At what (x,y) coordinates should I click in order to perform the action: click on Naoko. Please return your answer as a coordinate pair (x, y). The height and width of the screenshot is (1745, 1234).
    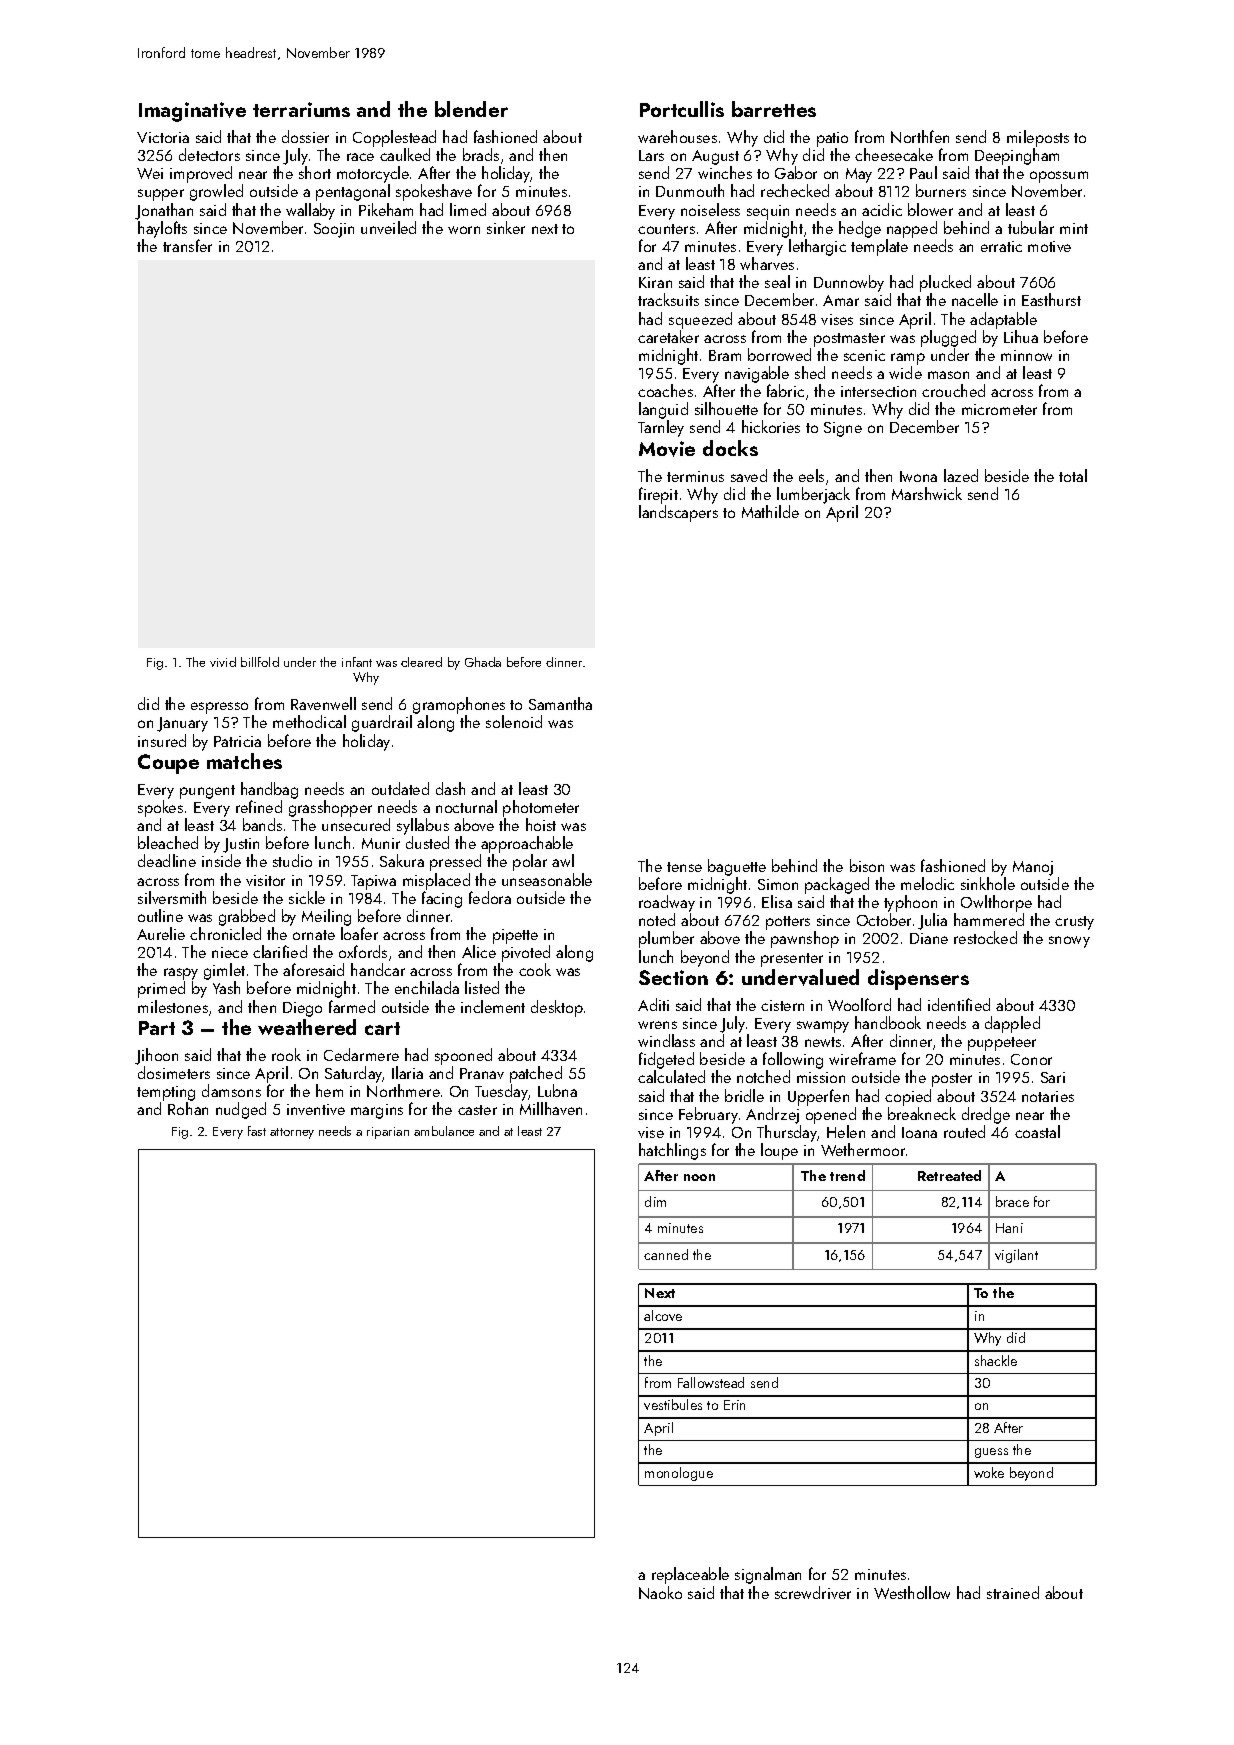
    Looking at the image, I should click on (660, 1592).
